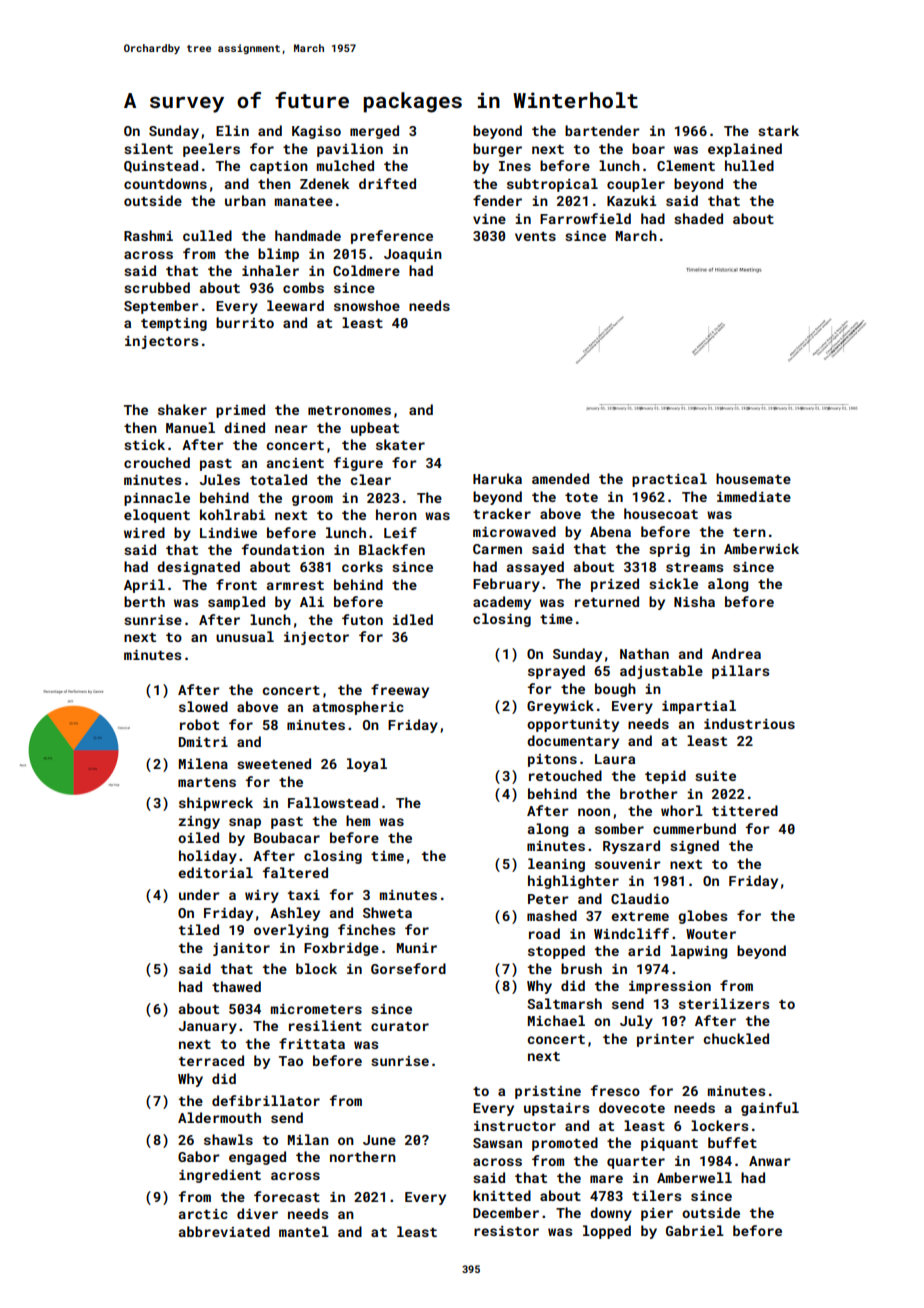 This screenshot has height=1308, width=924. I want to click on Clement, so click(686, 165).
